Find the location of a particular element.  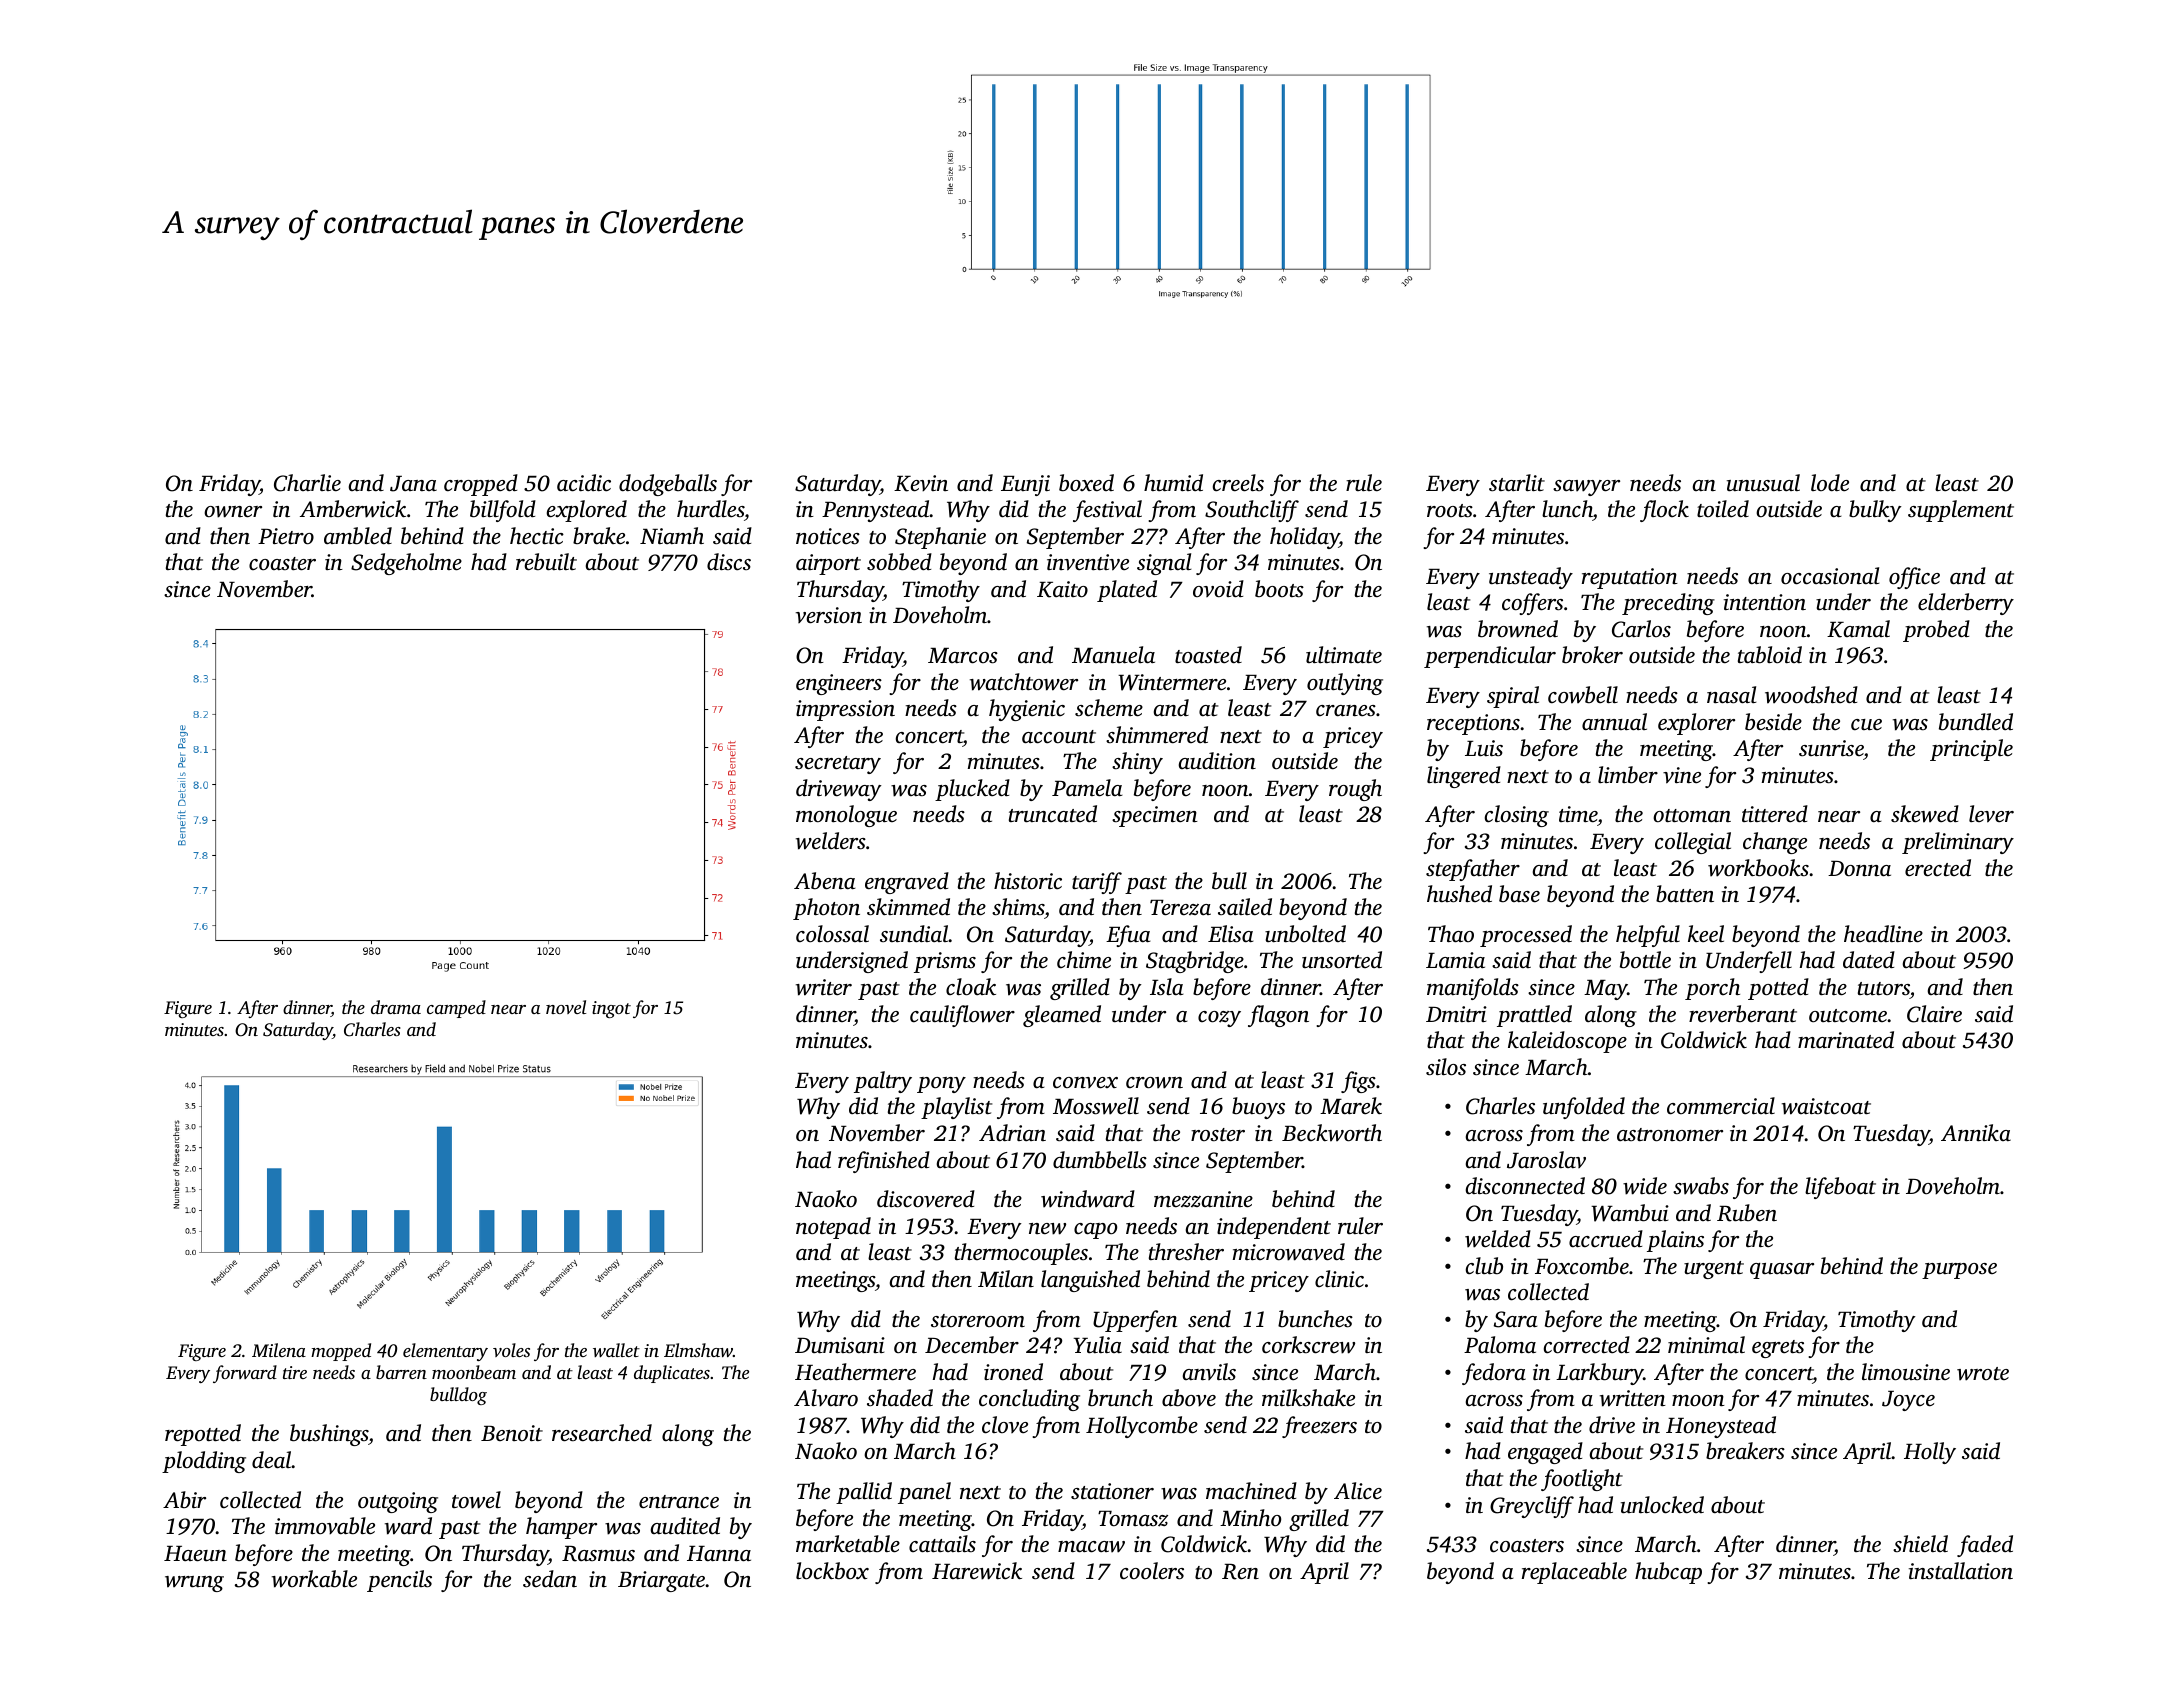

Jana is located at coordinates (413, 484).
